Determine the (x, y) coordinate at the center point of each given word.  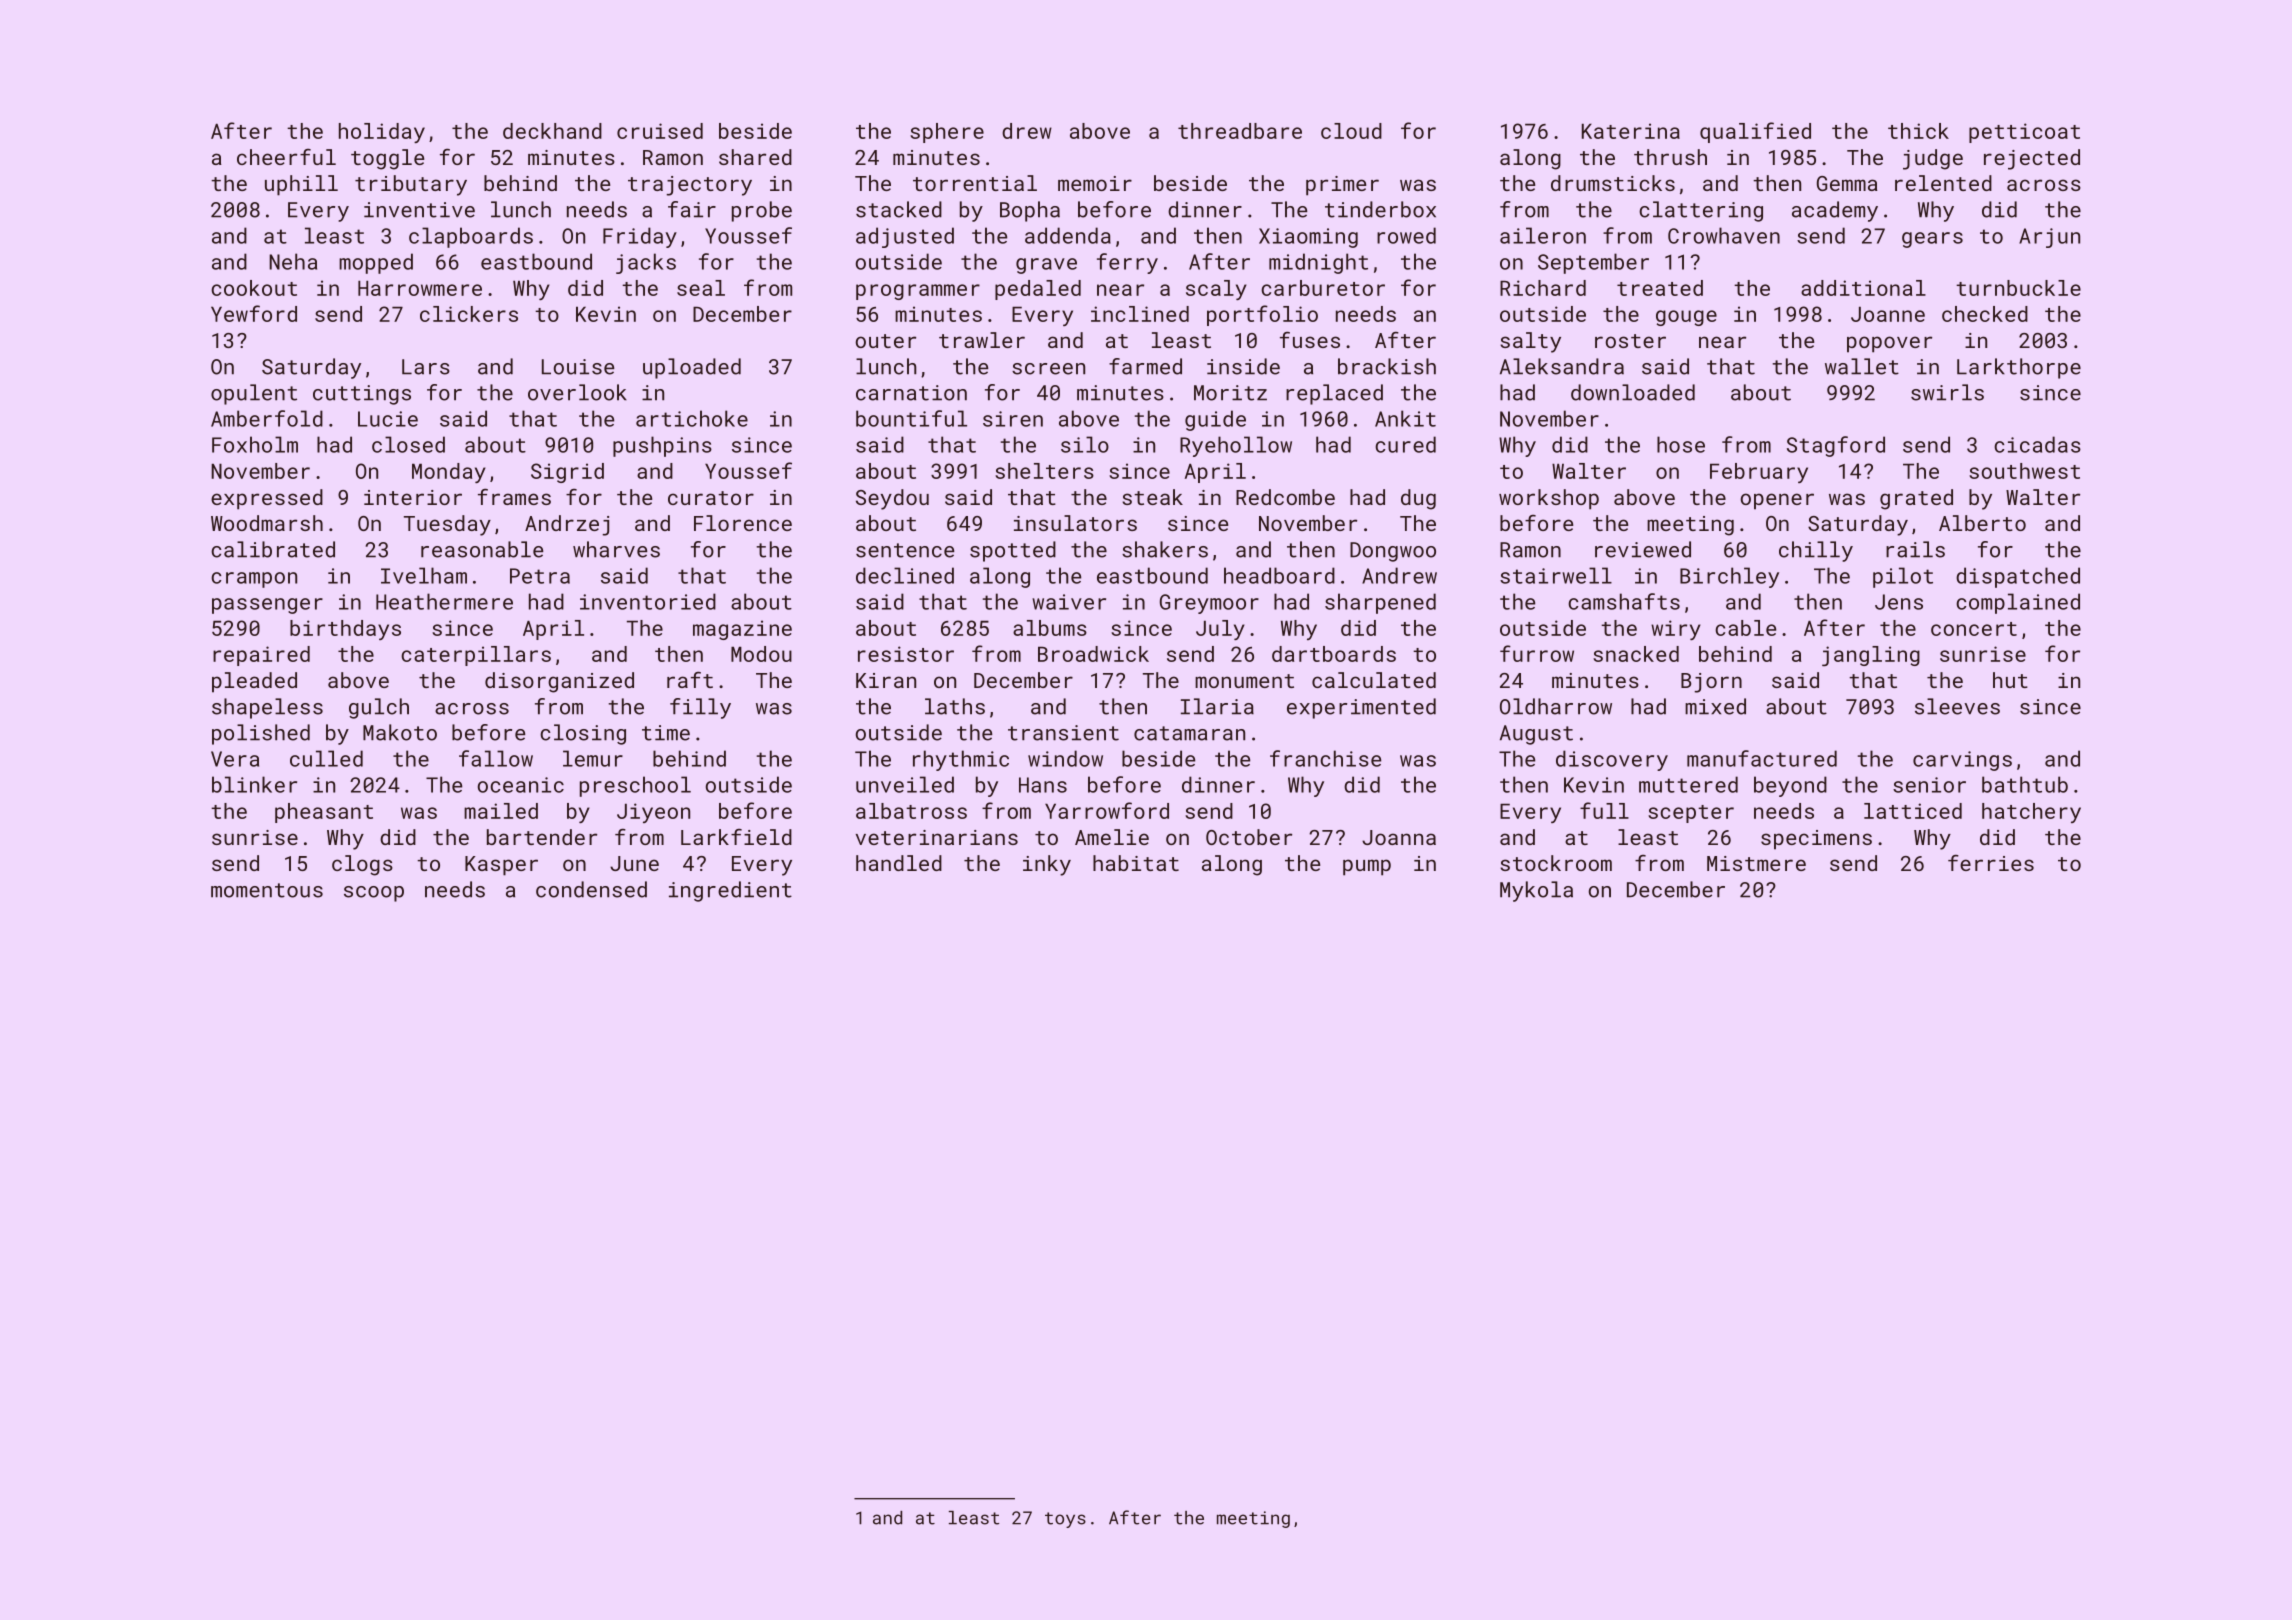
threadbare (1240, 131)
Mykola (1536, 891)
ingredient (730, 891)
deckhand (552, 131)
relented (1943, 183)
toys (1065, 1520)
